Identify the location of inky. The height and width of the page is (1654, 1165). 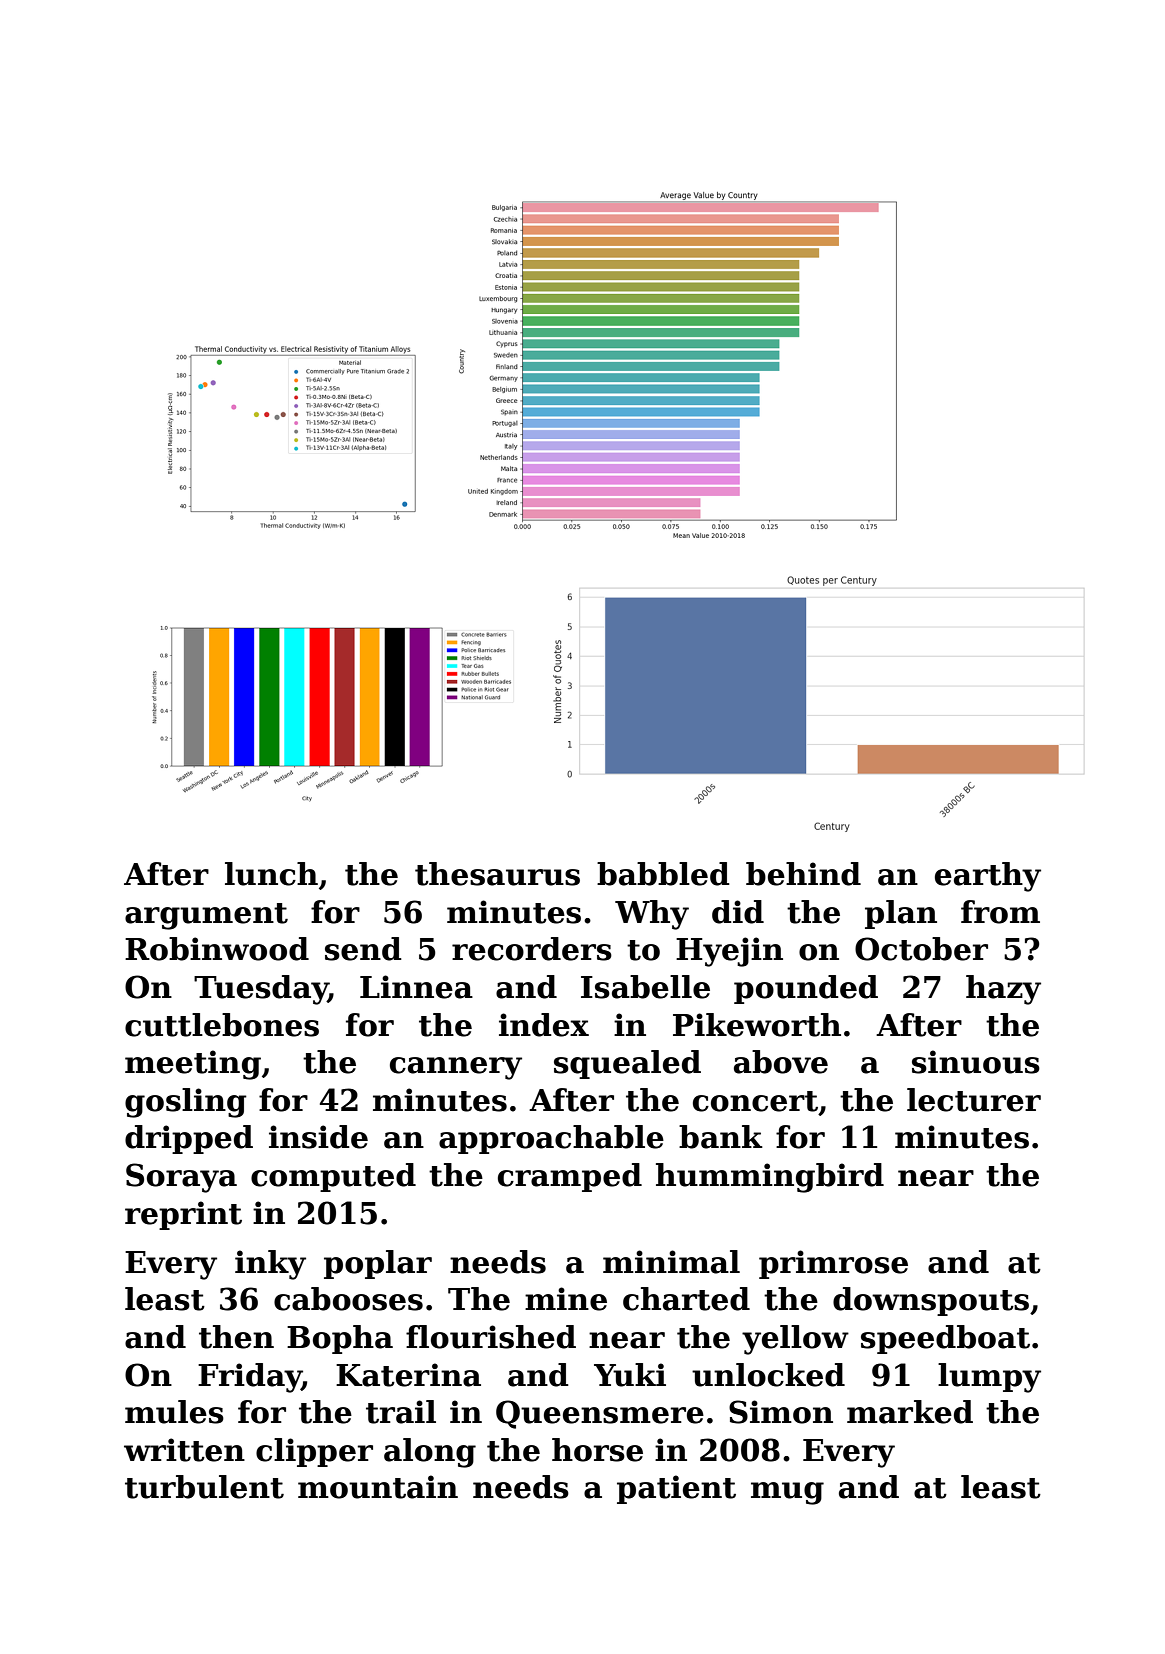
(270, 1265).
